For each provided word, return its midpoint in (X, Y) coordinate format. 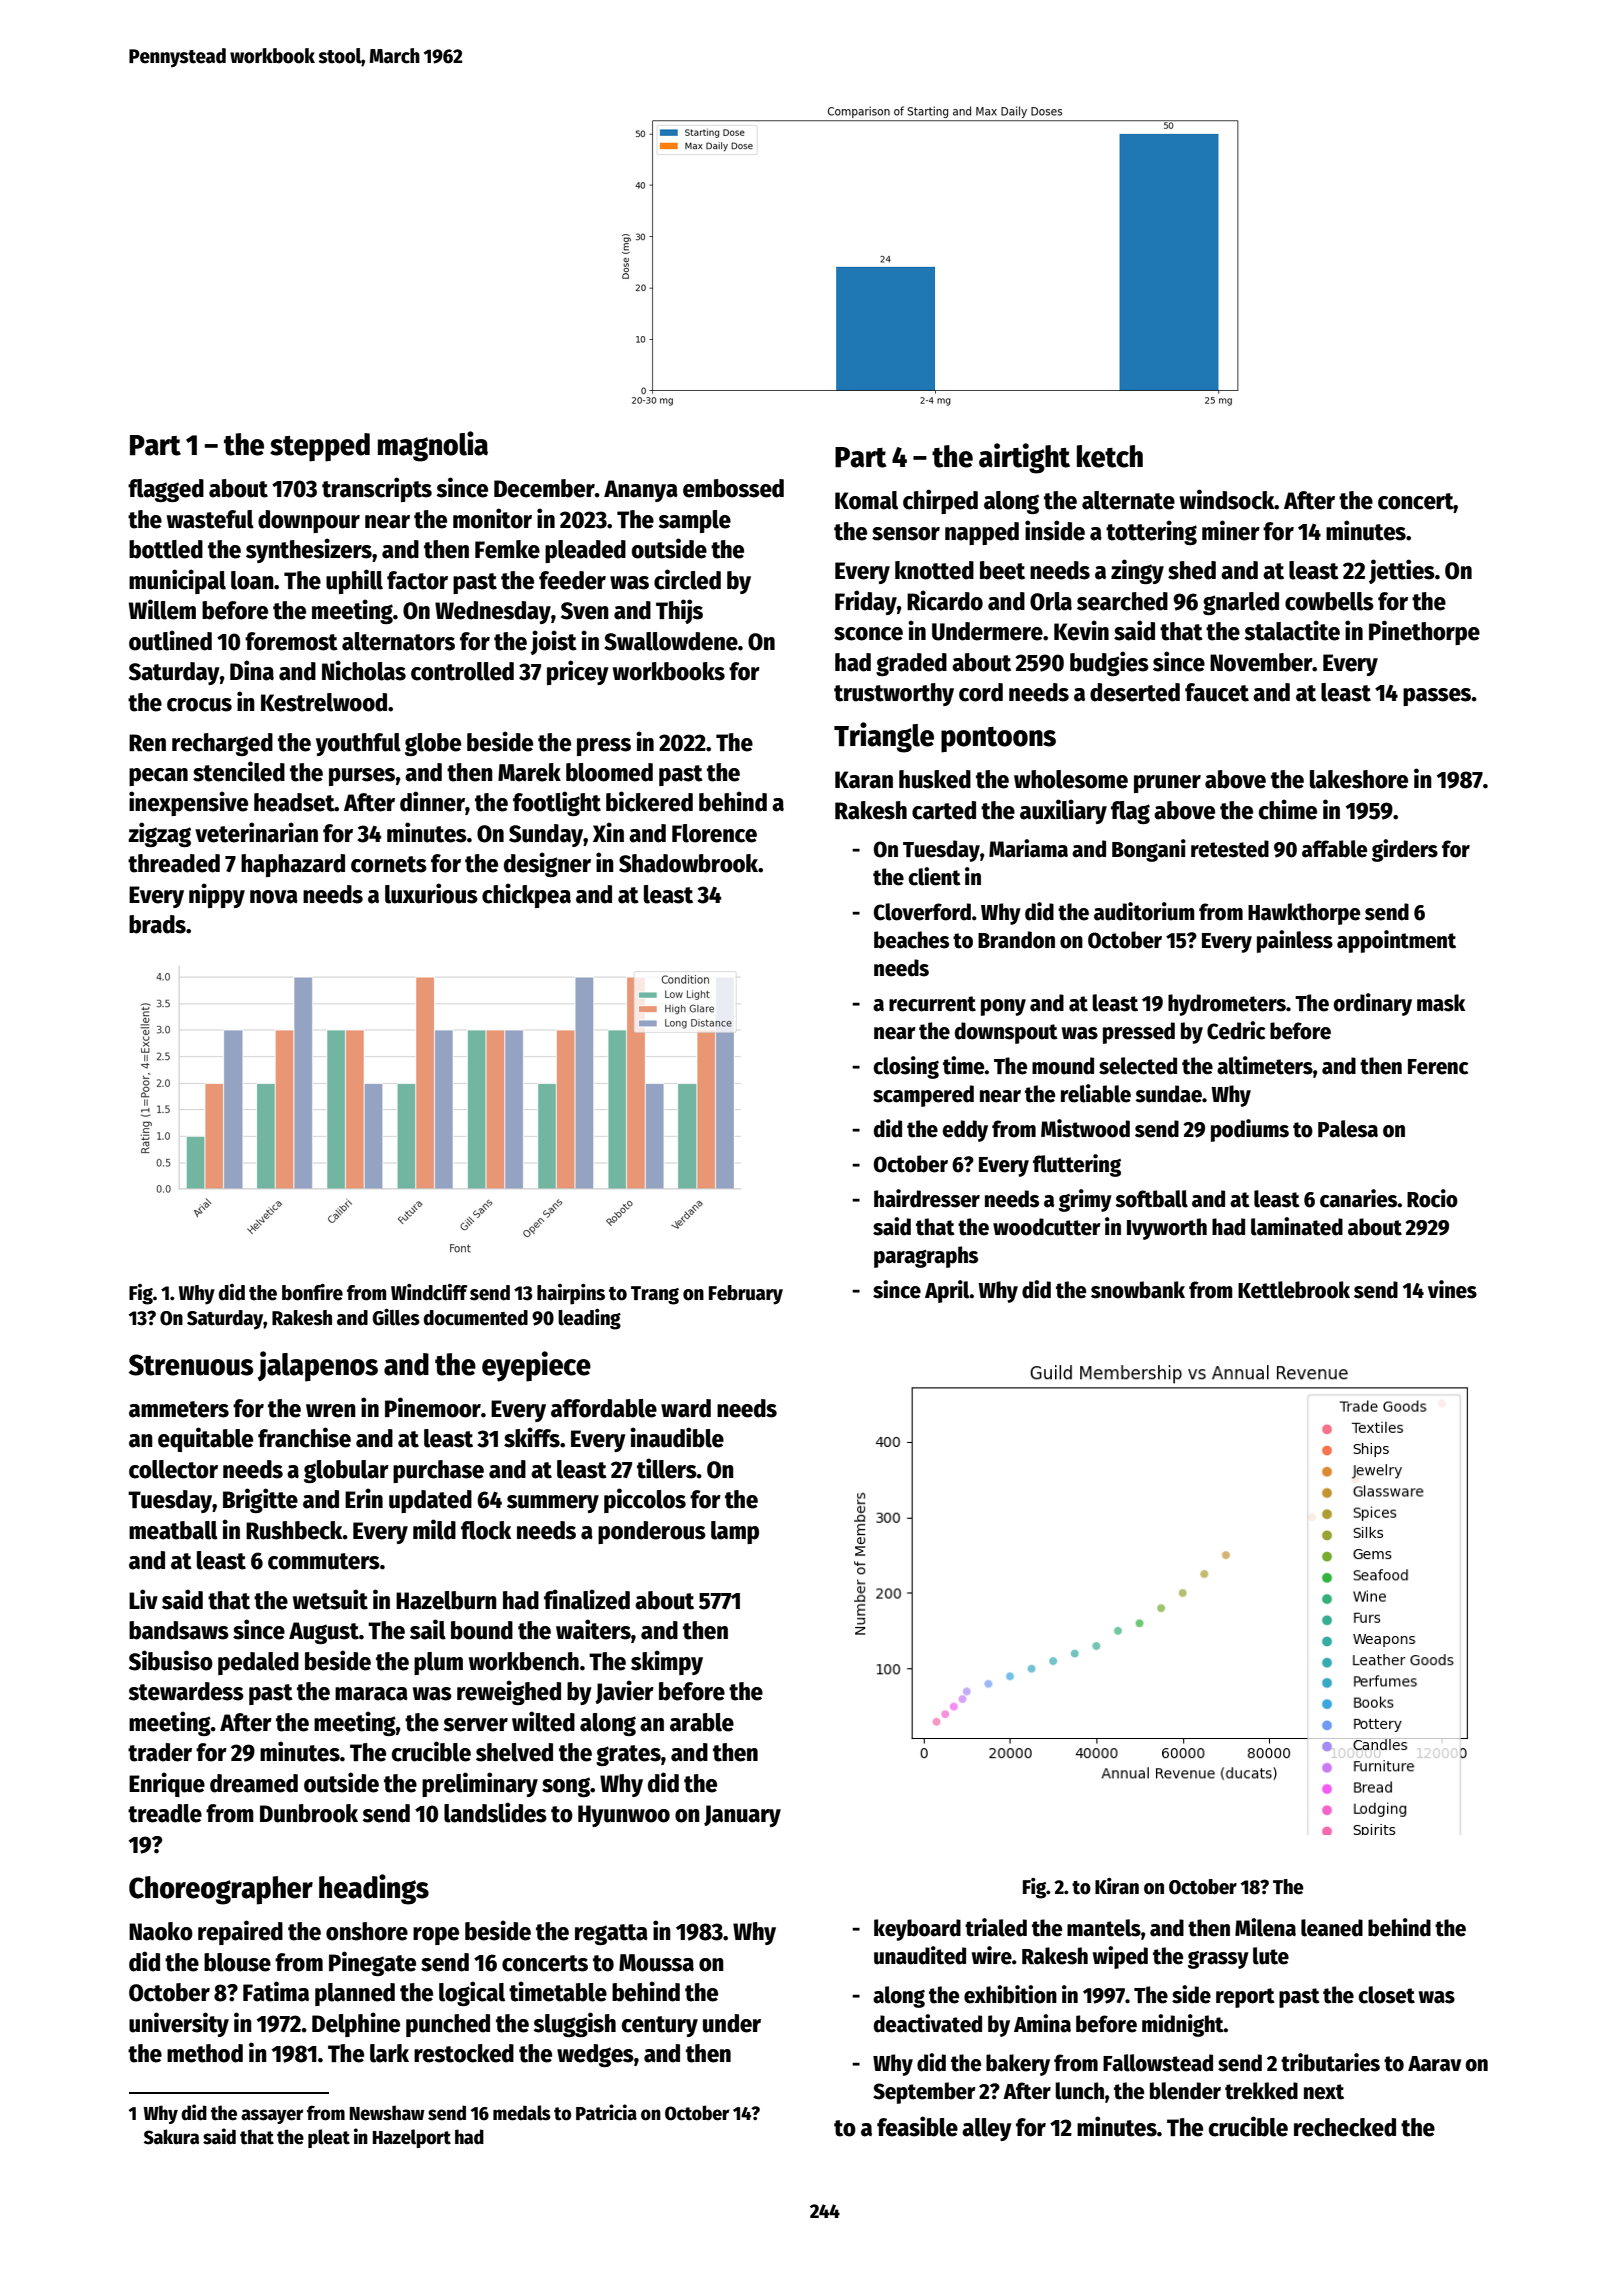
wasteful (210, 519)
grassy (1218, 1960)
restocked (464, 2053)
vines (1452, 1289)
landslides (495, 1812)
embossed (733, 488)
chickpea (526, 895)
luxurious (431, 893)
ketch (1110, 456)
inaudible (677, 1437)
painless (1295, 941)
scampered (923, 1096)
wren (331, 1411)
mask (1441, 1003)
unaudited (920, 1955)
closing (906, 1067)
